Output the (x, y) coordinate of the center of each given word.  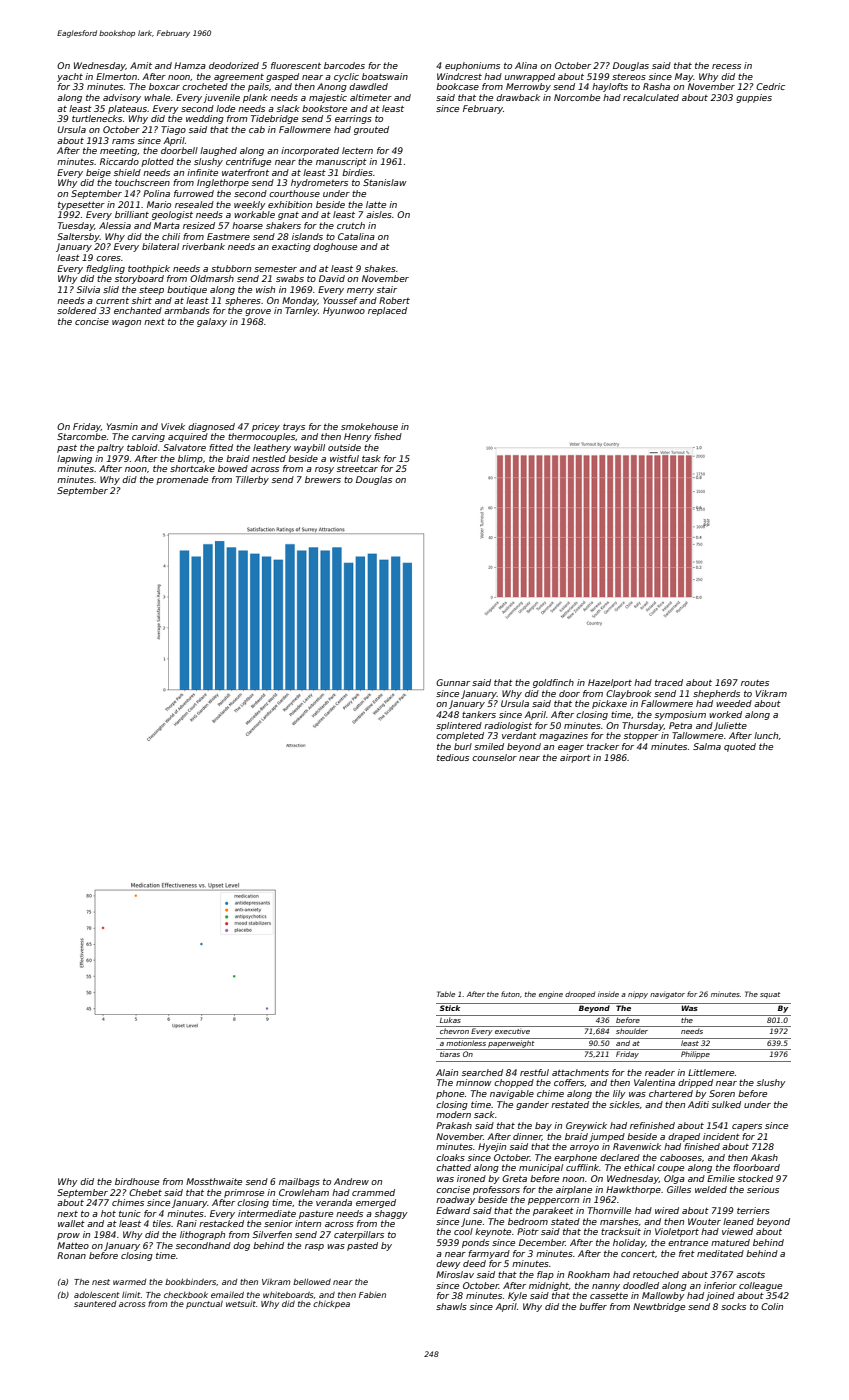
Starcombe (81, 436)
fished (388, 436)
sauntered (95, 1304)
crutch (351, 225)
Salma (707, 746)
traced (669, 682)
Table (446, 994)
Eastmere (228, 236)
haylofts (610, 87)
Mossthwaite (214, 1181)
